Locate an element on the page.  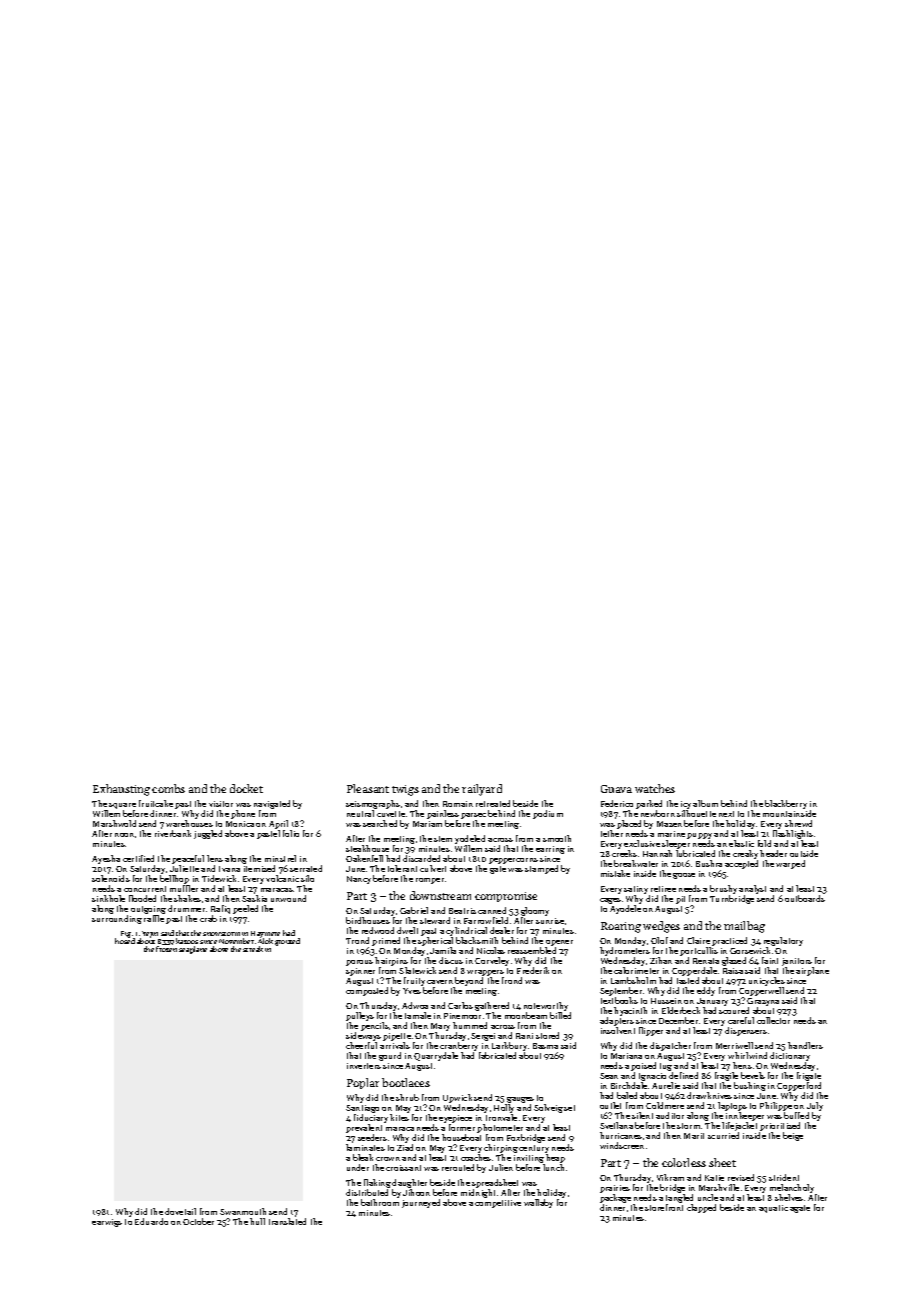
Mazen is located at coordinates (669, 824).
